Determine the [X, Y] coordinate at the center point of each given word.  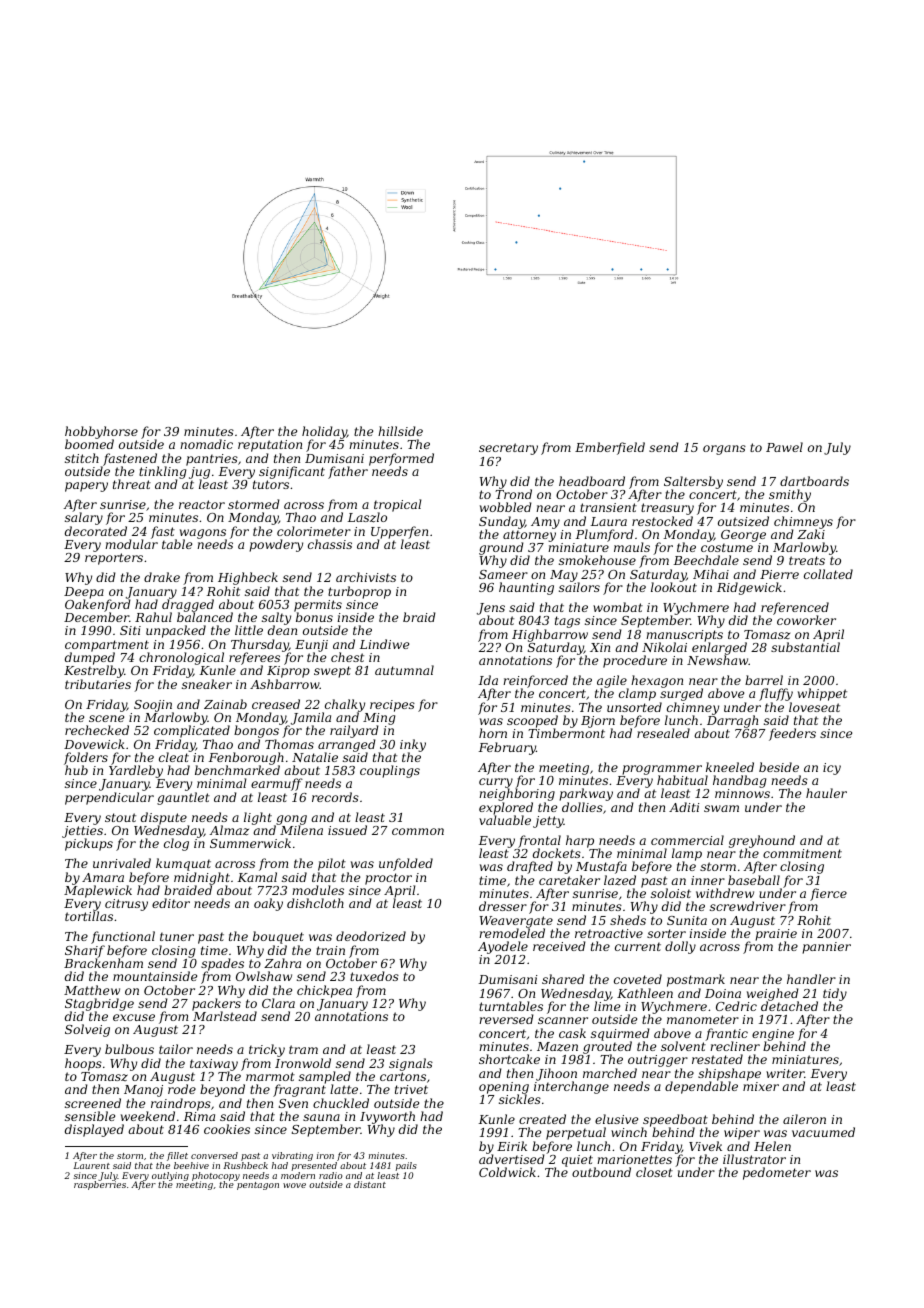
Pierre [779, 574]
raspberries [100, 1186]
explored [506, 808]
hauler [826, 793]
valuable [505, 820]
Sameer [503, 574]
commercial [687, 840]
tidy [835, 995]
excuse [134, 1017]
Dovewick [94, 744]
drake [162, 577]
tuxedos [374, 976]
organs [724, 450]
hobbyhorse [101, 433]
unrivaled [122, 863]
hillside [400, 431]
